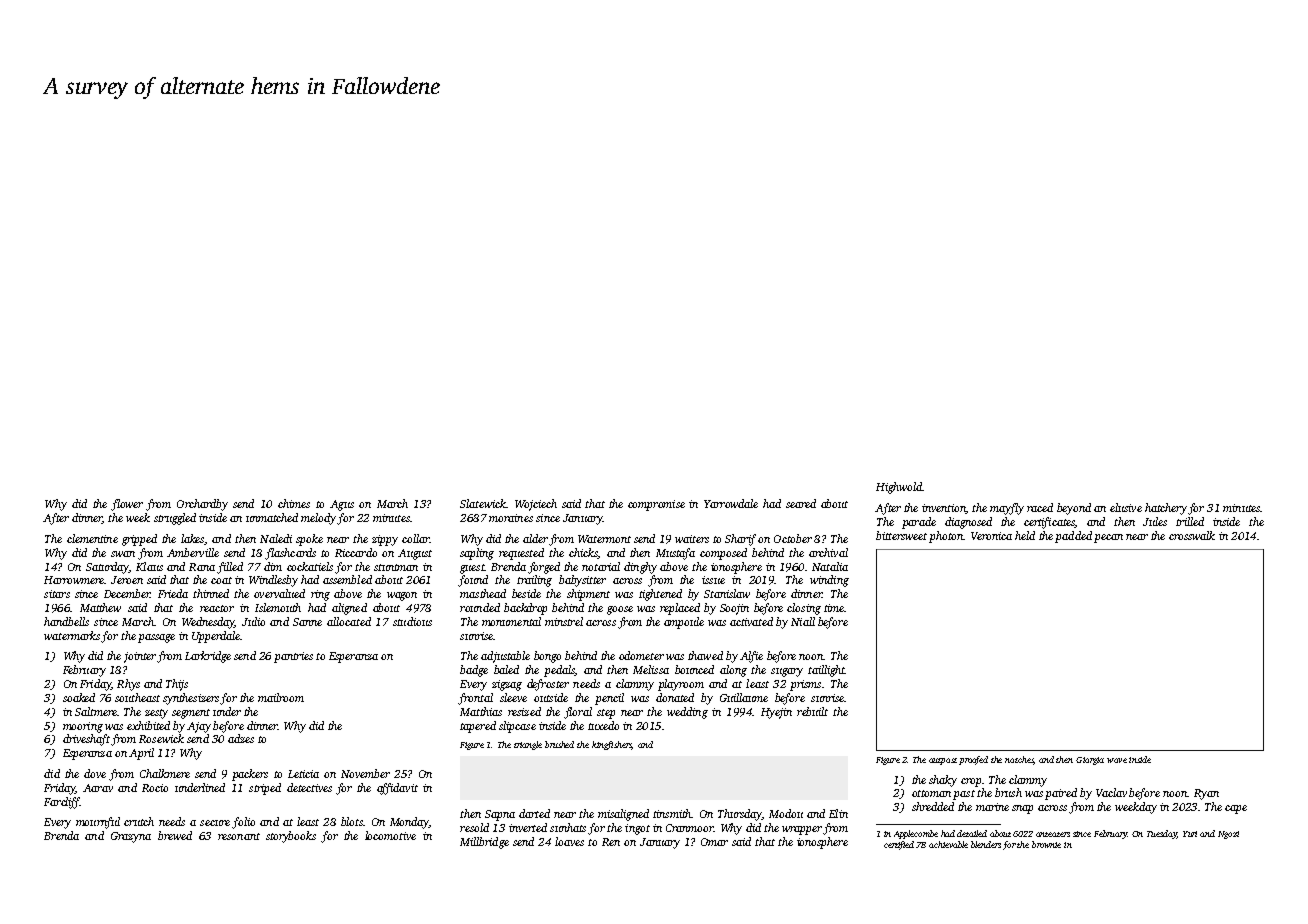 This page has height=924, width=1308. Describe the element at coordinates (208, 657) in the page. I see `Larkridge` at that location.
